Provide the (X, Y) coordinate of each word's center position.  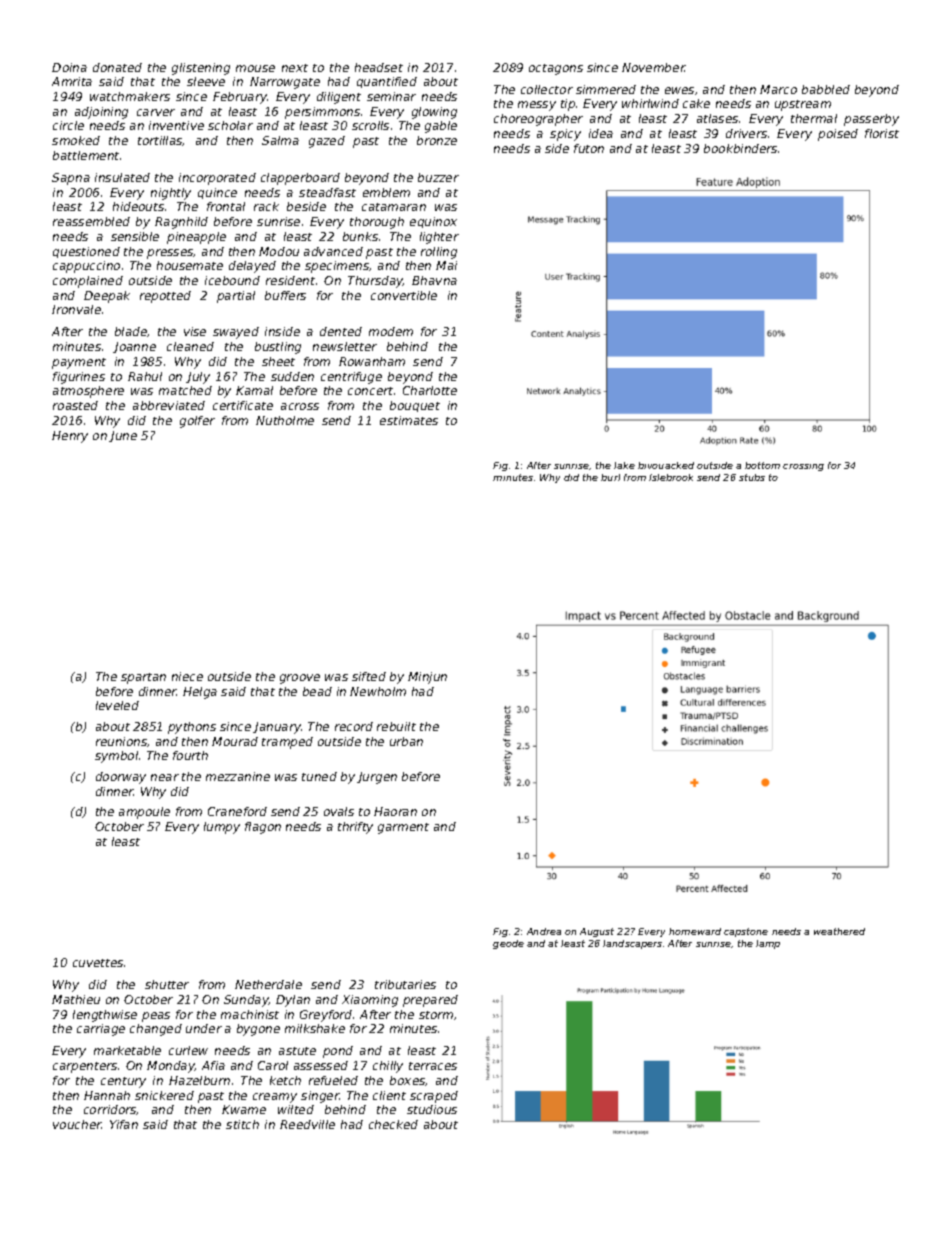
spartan (143, 678)
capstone (746, 932)
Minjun (427, 678)
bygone (258, 1030)
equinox (433, 222)
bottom (762, 465)
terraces (433, 1066)
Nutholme (285, 420)
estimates (409, 420)
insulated (122, 177)
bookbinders (740, 148)
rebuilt (396, 726)
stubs (752, 477)
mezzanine (238, 776)
